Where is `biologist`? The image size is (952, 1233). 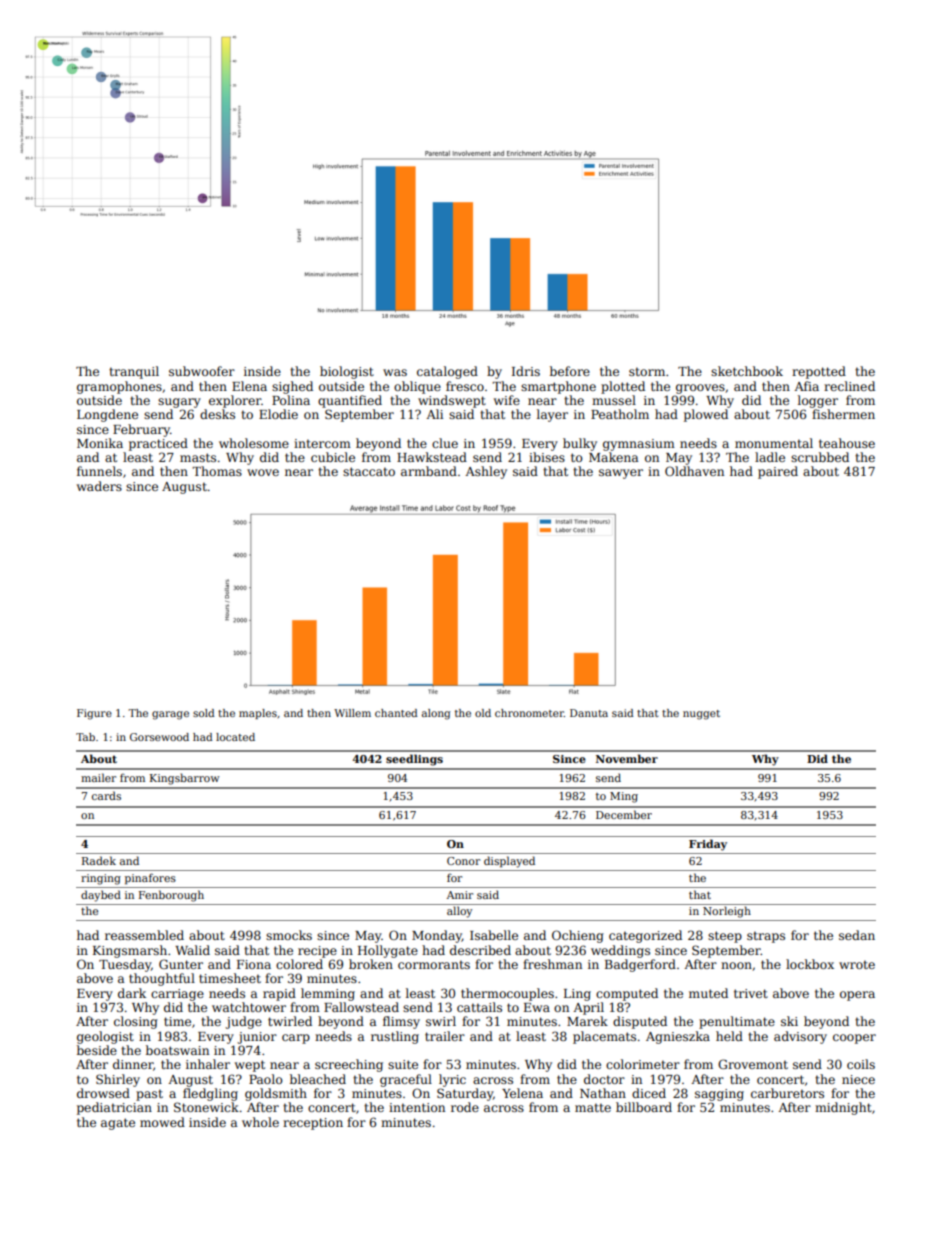 biologist is located at coordinates (347, 372).
